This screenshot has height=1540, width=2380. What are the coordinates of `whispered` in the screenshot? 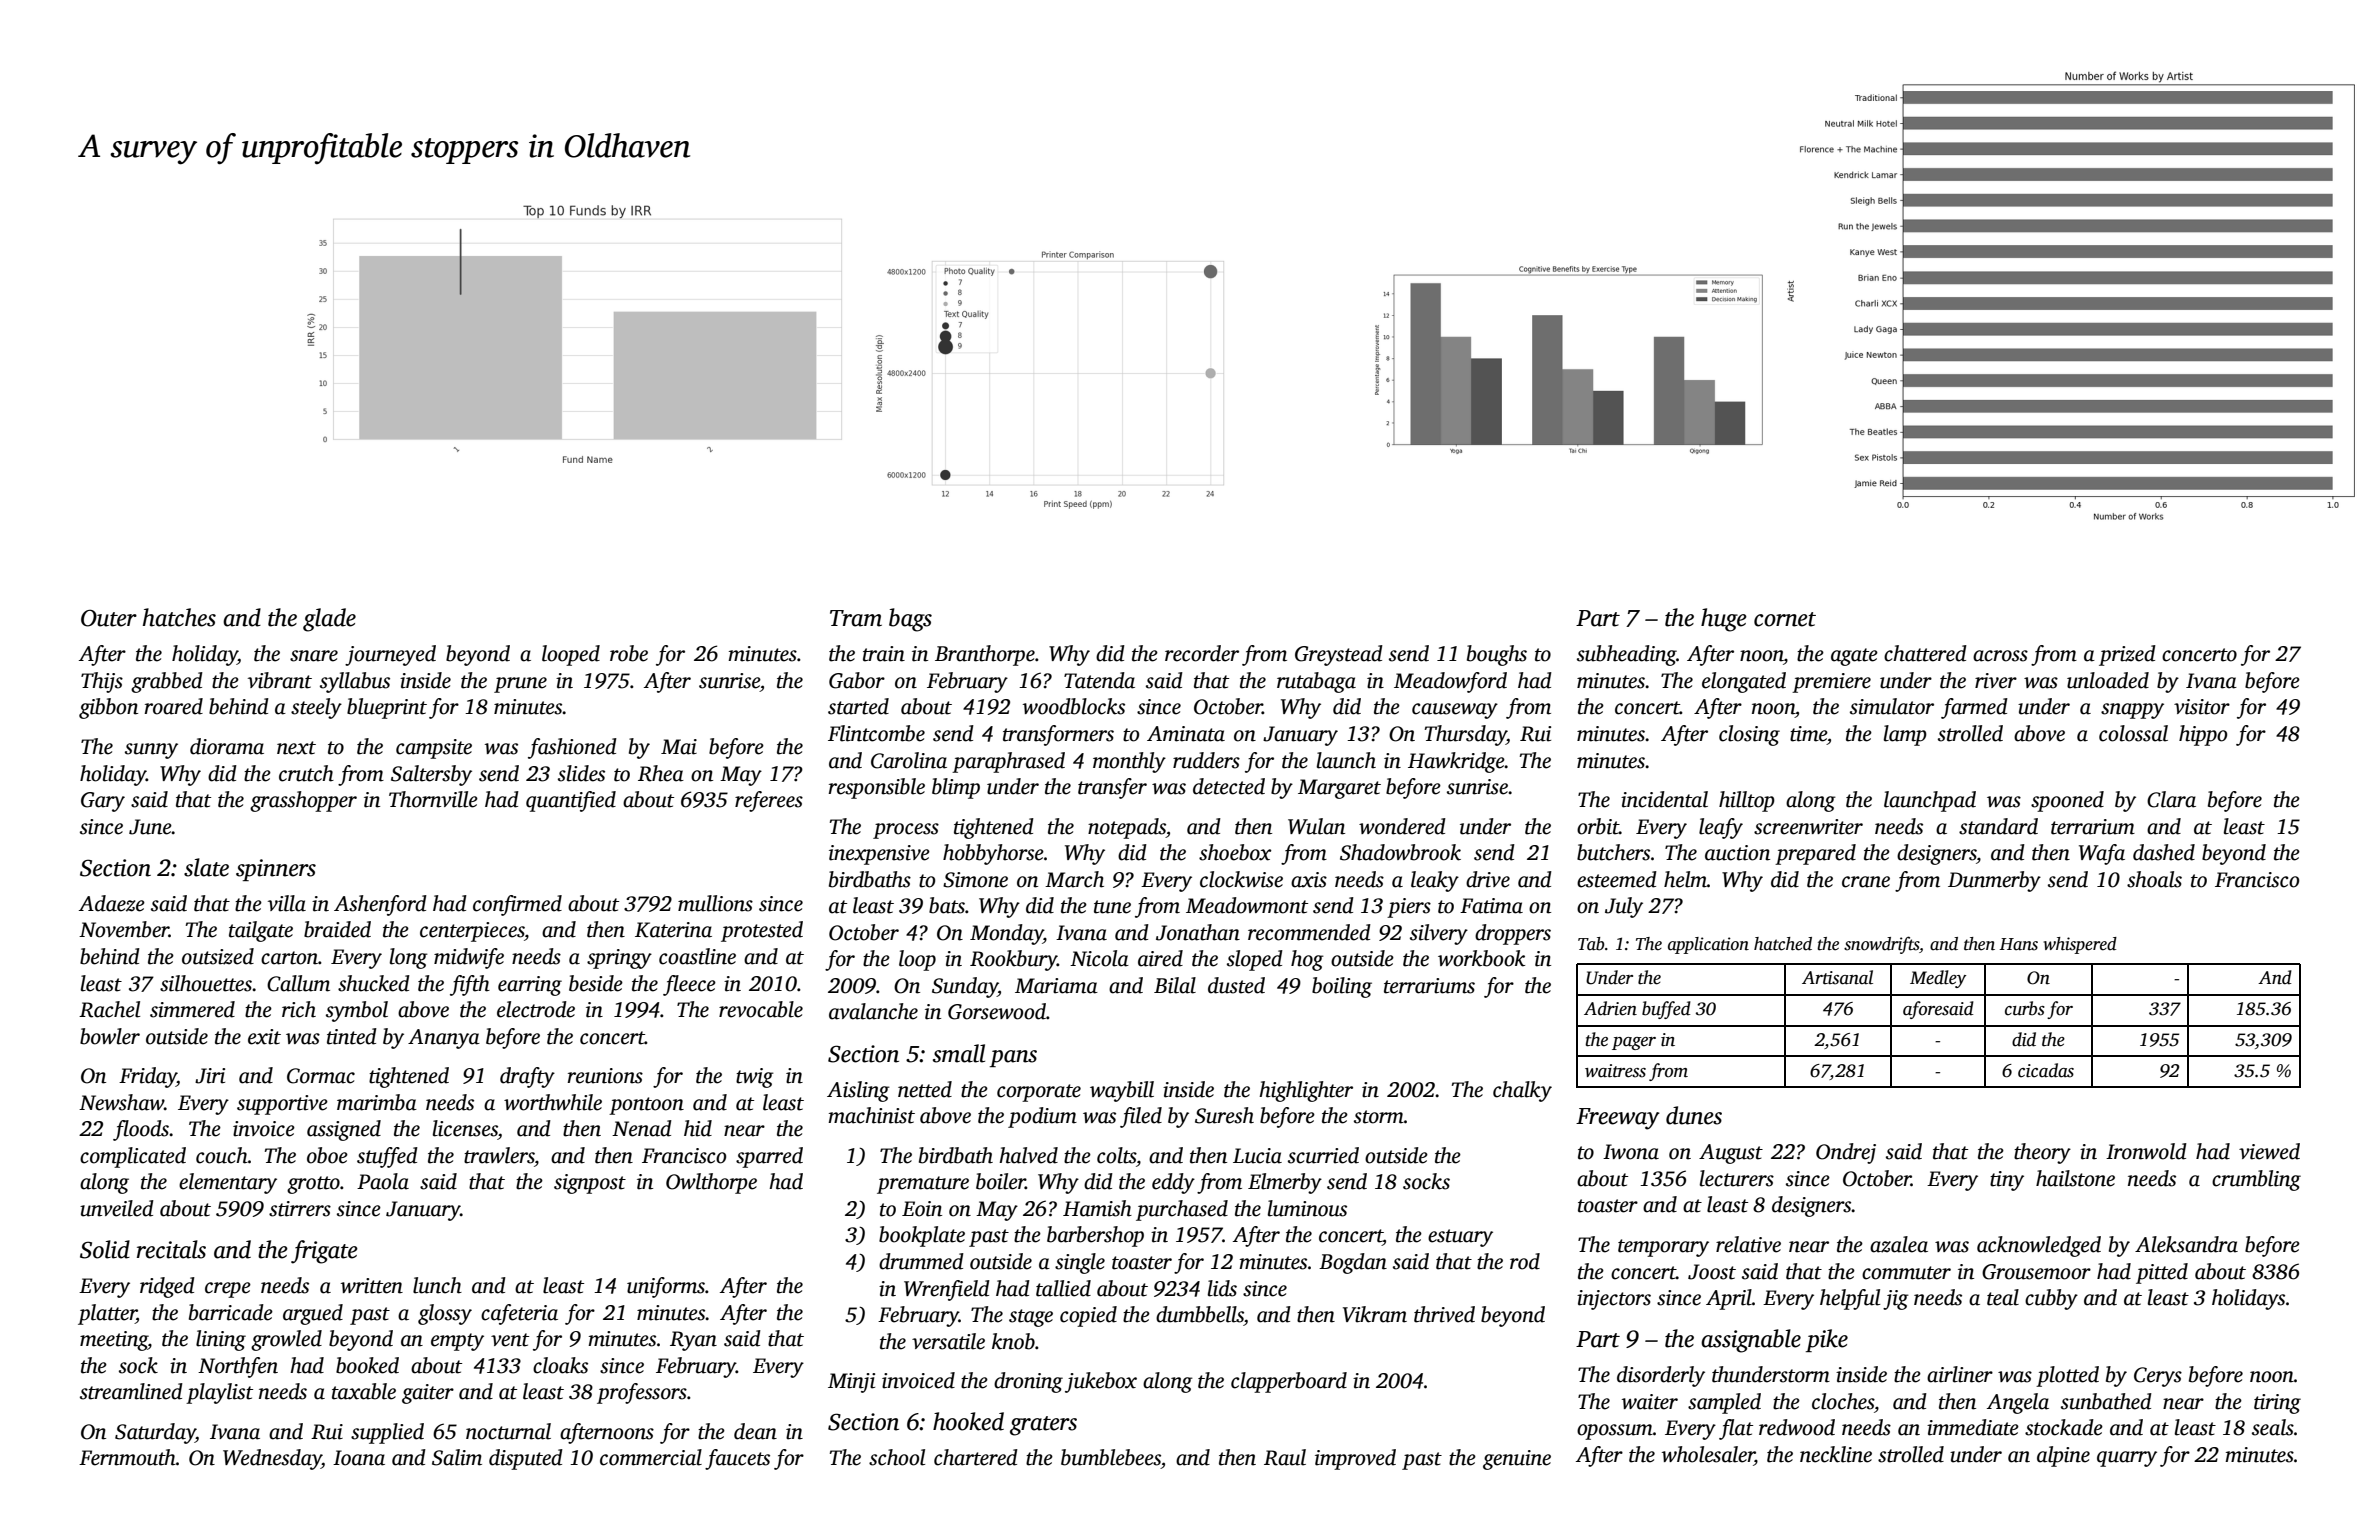 It's located at (2080, 945).
